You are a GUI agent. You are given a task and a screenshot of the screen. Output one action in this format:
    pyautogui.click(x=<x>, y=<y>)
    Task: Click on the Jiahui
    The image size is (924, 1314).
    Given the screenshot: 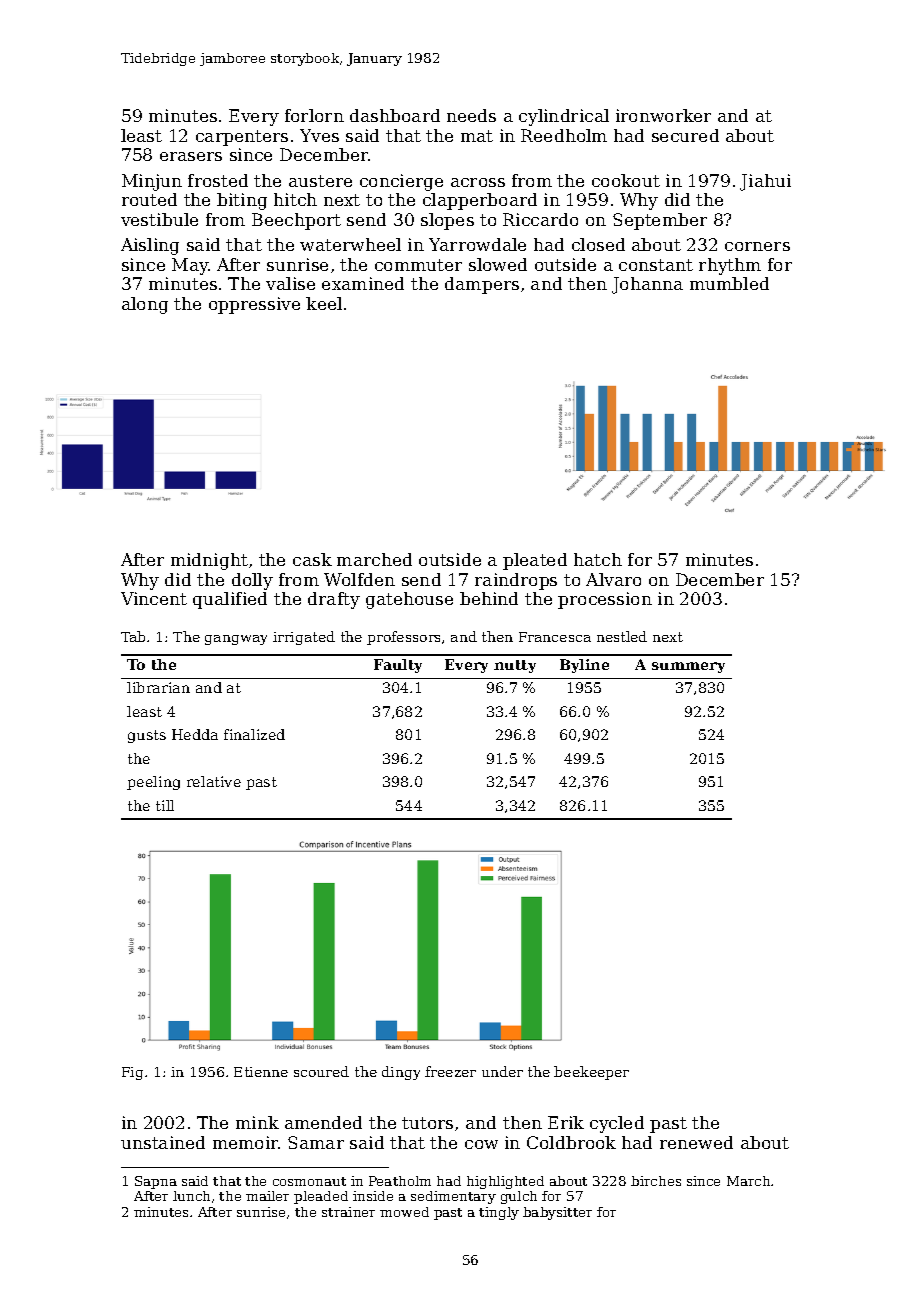 What is the action you would take?
    pyautogui.click(x=765, y=182)
